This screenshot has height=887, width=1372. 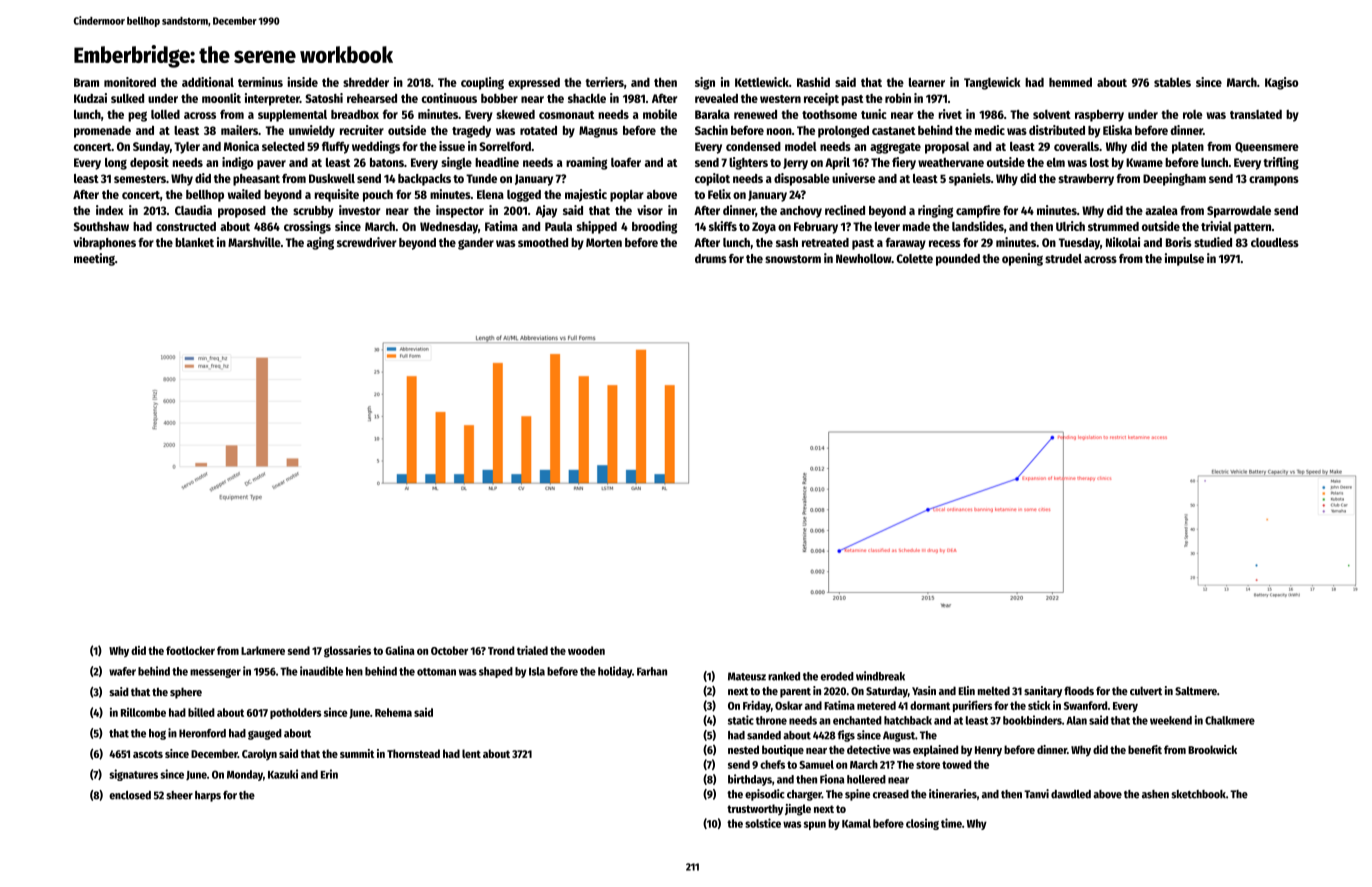 What do you see at coordinates (271, 165) in the screenshot?
I see `paver` at bounding box center [271, 165].
